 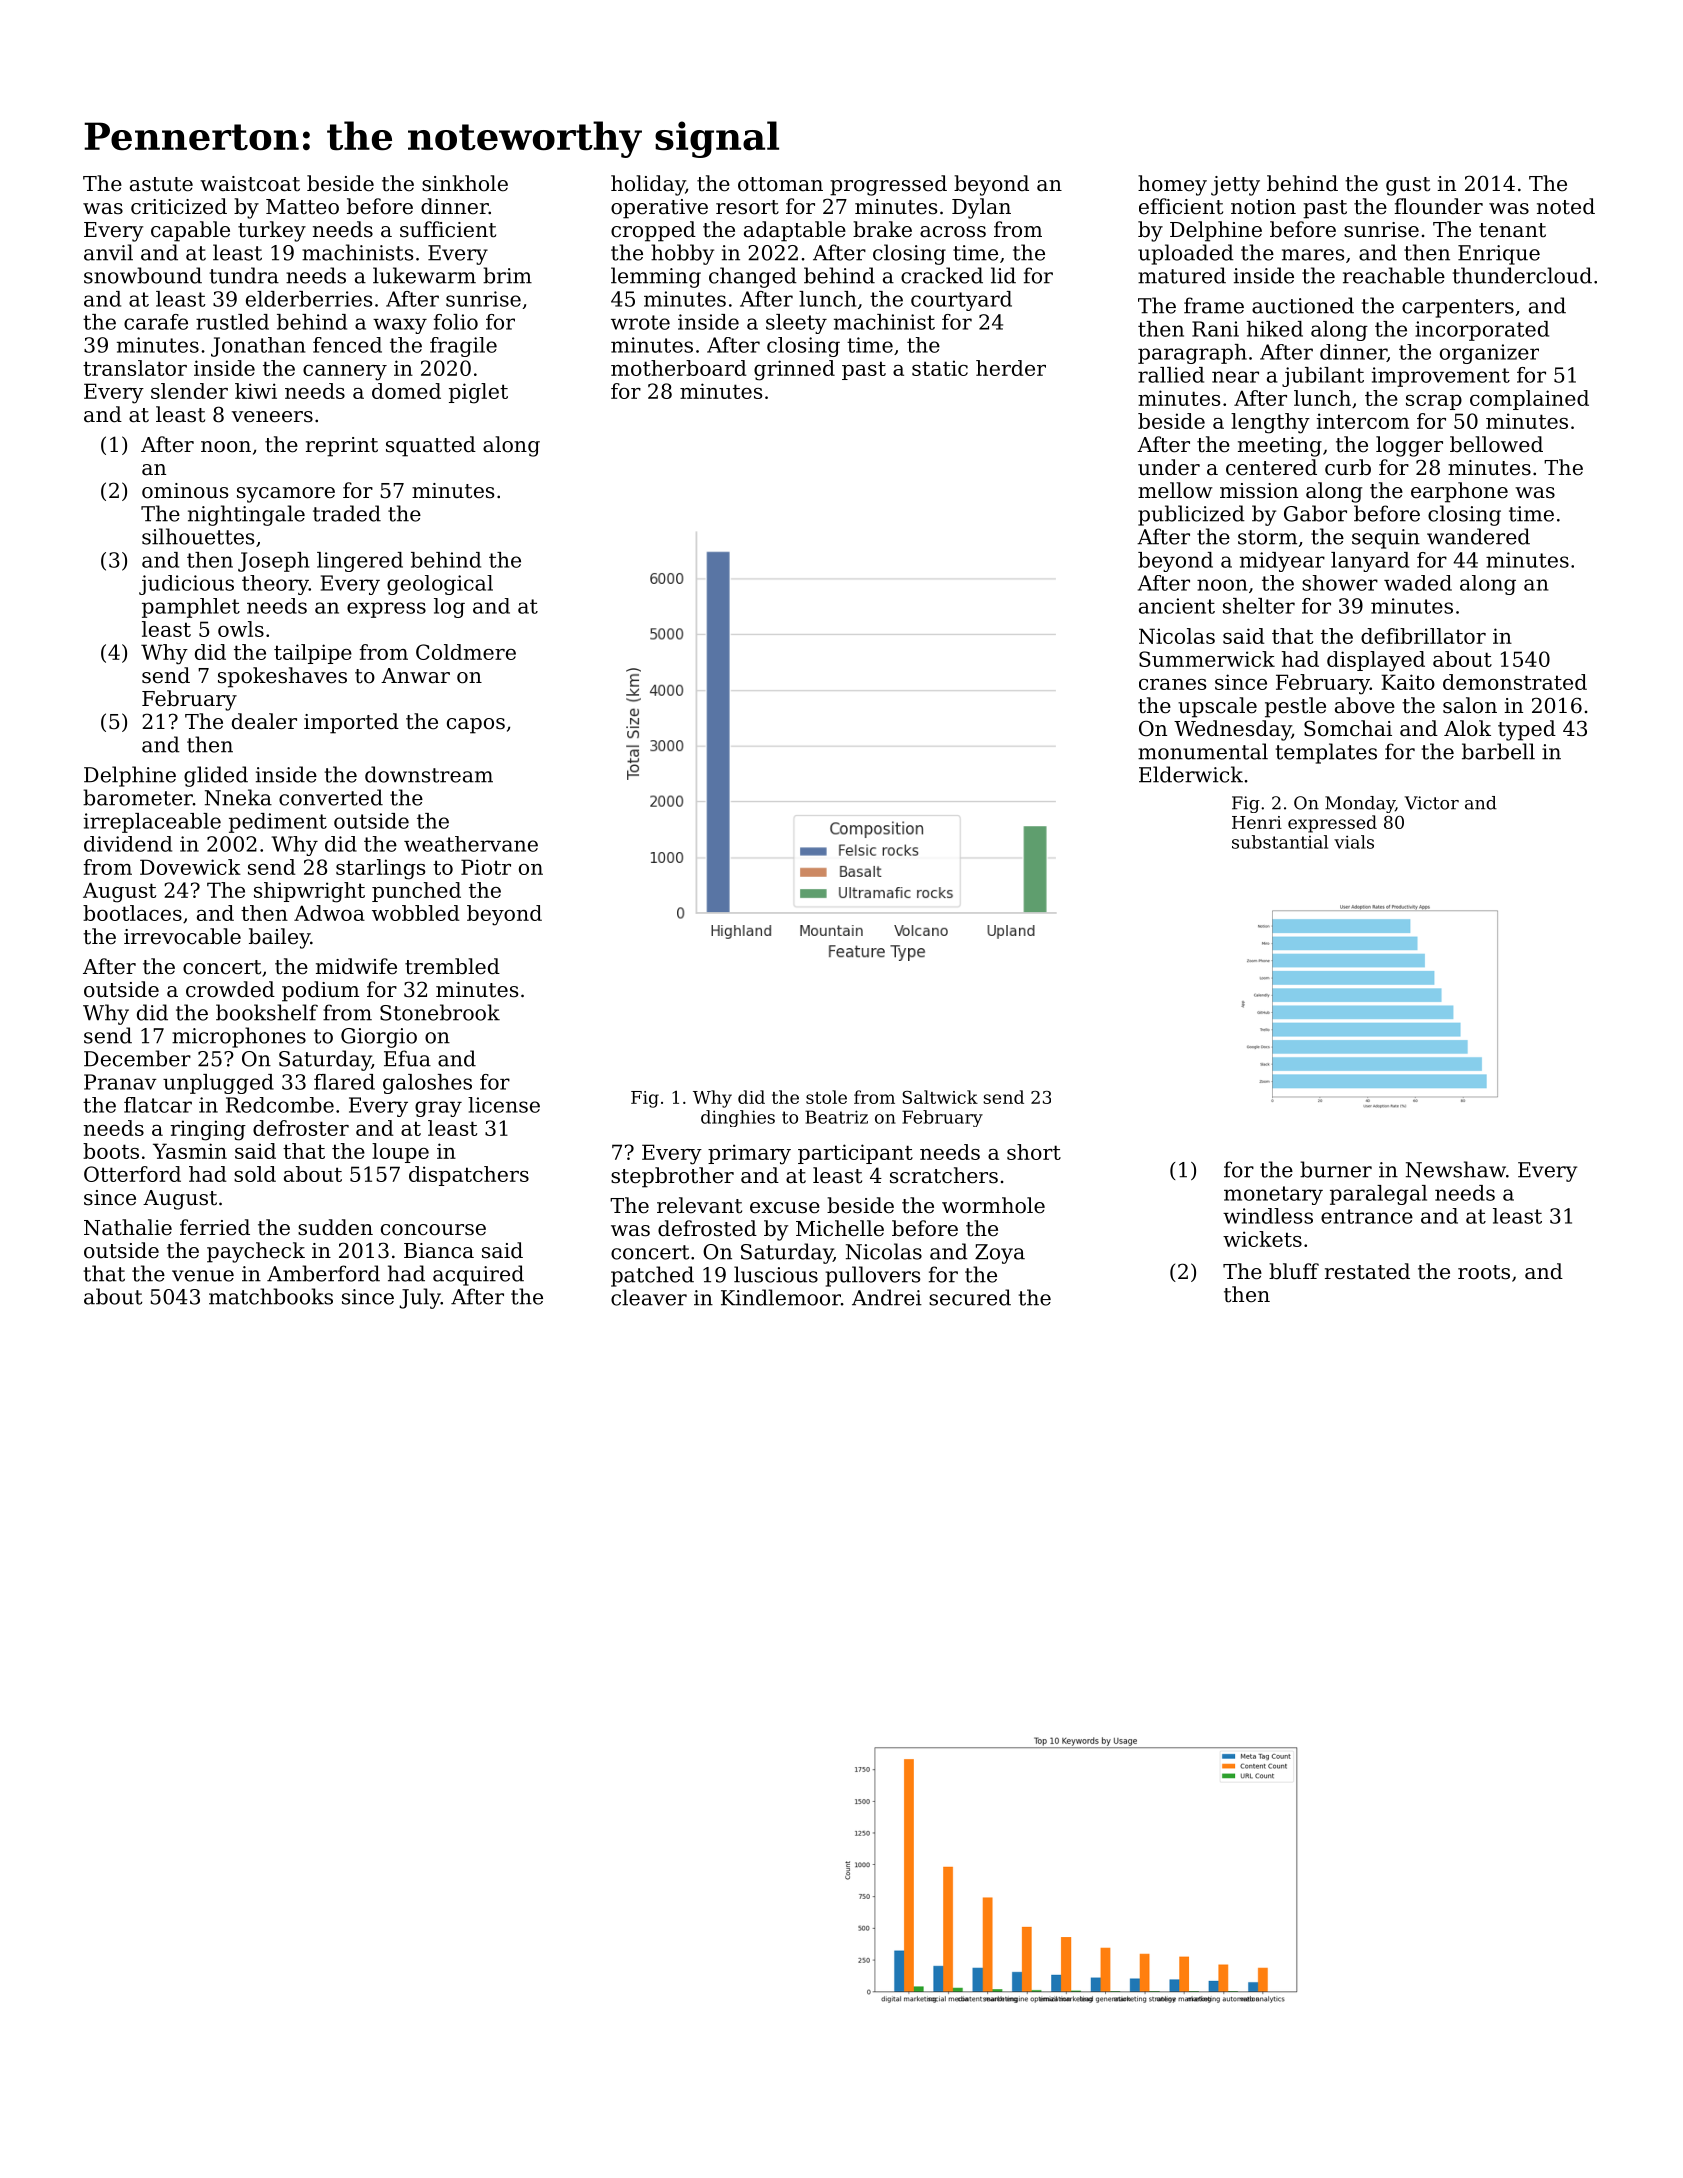 I want to click on lukewarm, so click(x=424, y=275).
